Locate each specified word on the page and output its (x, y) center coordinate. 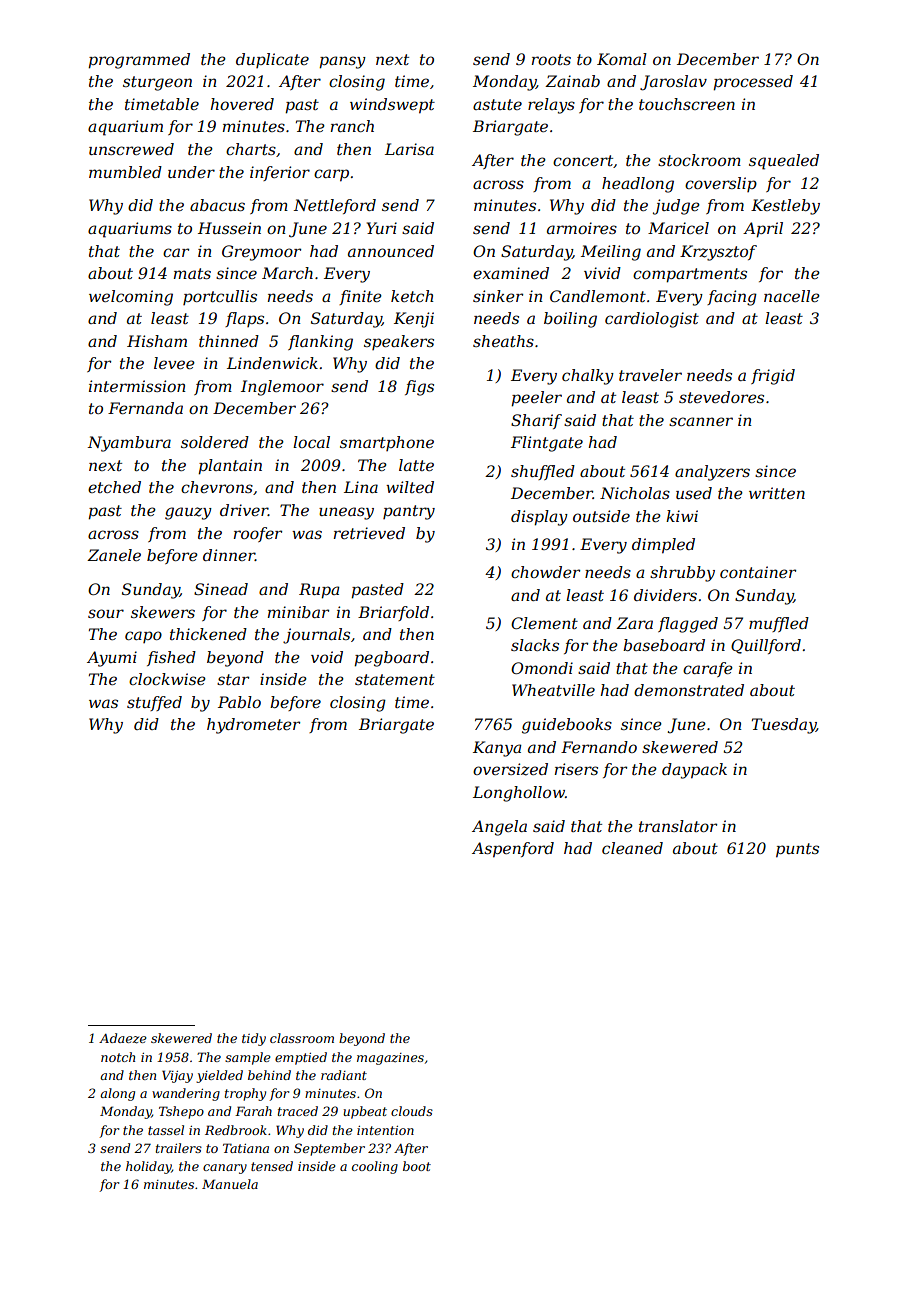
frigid (773, 377)
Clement (544, 623)
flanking (320, 343)
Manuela (230, 1184)
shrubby (682, 574)
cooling (375, 1167)
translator (678, 826)
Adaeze (123, 1038)
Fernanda (145, 408)
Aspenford (513, 850)
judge (676, 207)
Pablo (239, 702)
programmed (139, 61)
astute (497, 104)
